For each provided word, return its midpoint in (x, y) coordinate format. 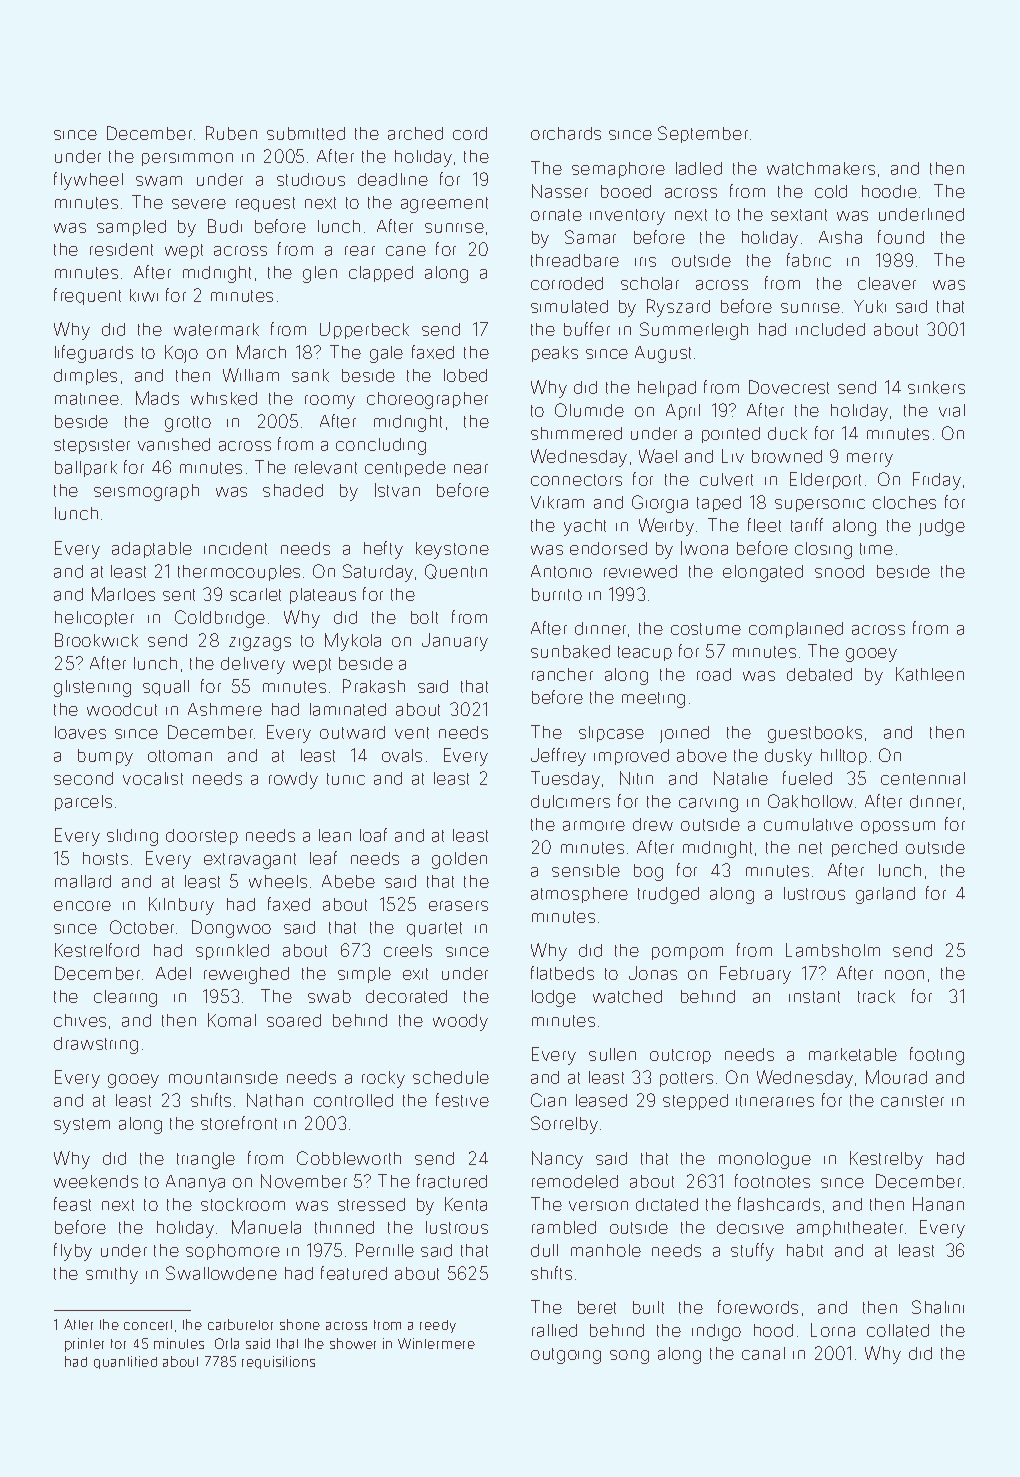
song (629, 1357)
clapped (381, 274)
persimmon (187, 159)
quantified (125, 1362)
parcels (83, 803)
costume (706, 629)
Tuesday (565, 780)
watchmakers (821, 168)
